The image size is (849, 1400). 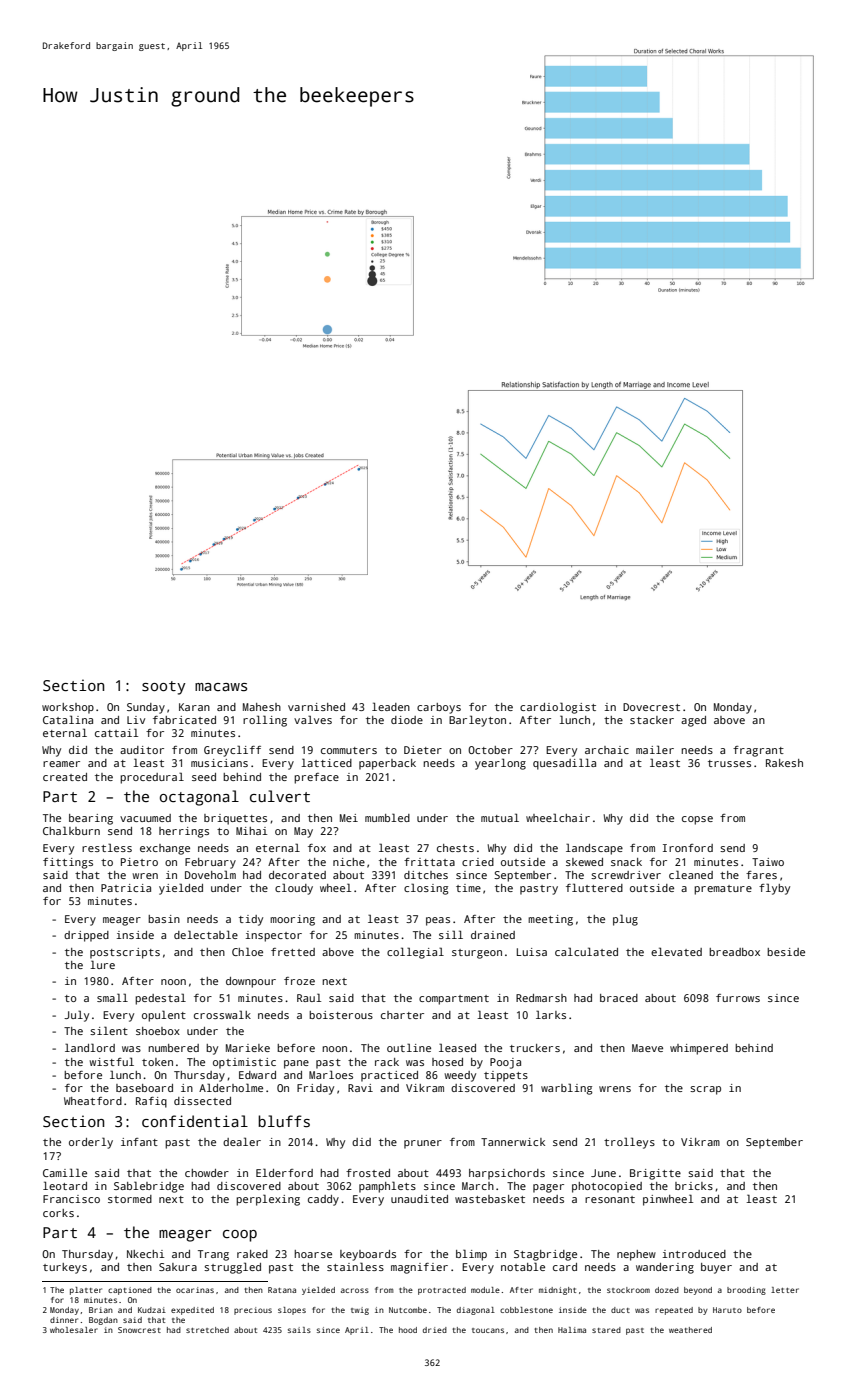 I want to click on flyby, so click(x=774, y=889).
